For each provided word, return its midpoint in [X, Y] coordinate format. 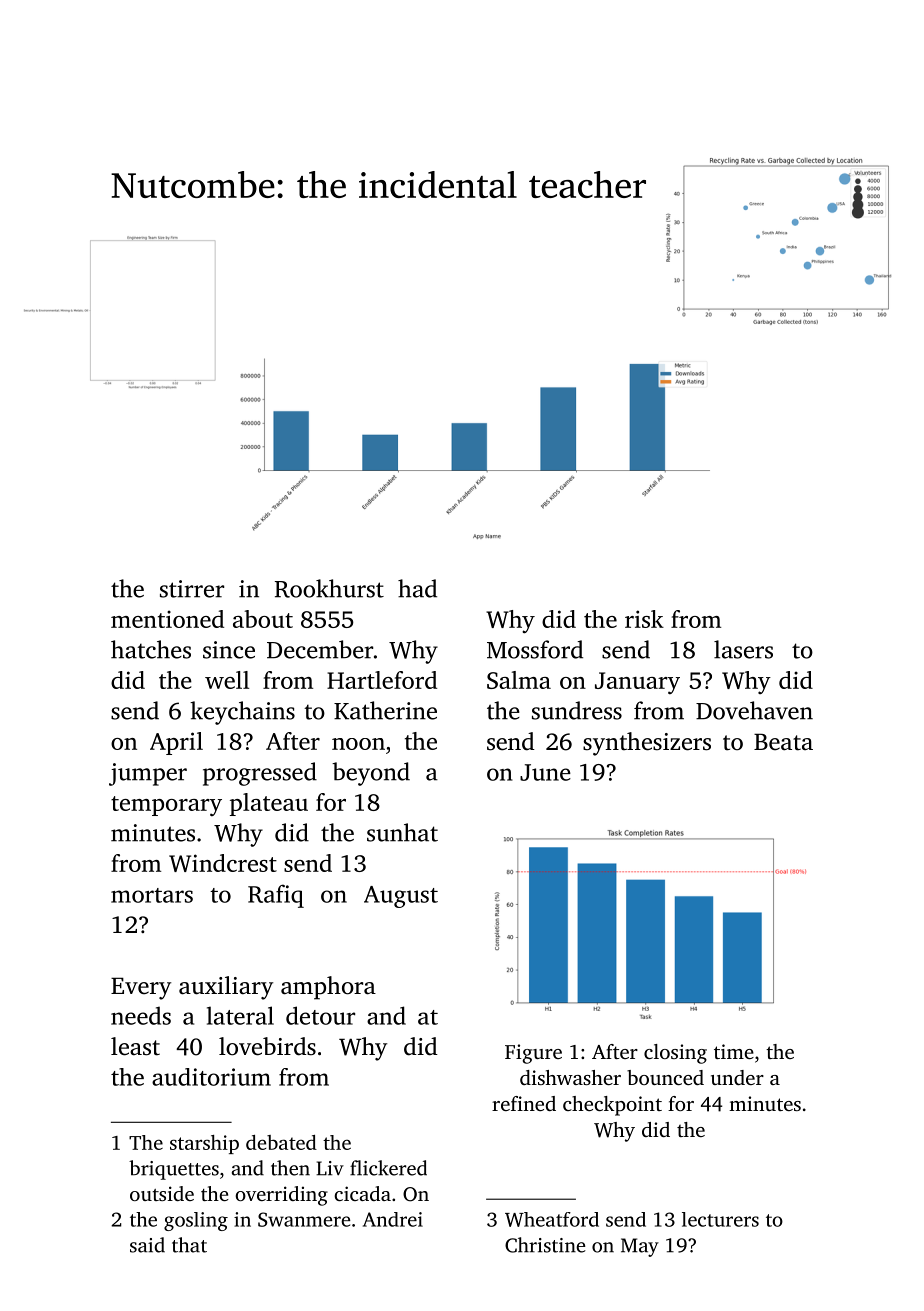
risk [644, 619]
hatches [151, 649]
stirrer [192, 589]
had [417, 588]
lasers [743, 649]
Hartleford [382, 680]
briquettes [174, 1170]
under [737, 1077]
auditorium [211, 1077]
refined [524, 1103]
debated [281, 1142]
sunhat [402, 832]
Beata [783, 742]
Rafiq [276, 896]
